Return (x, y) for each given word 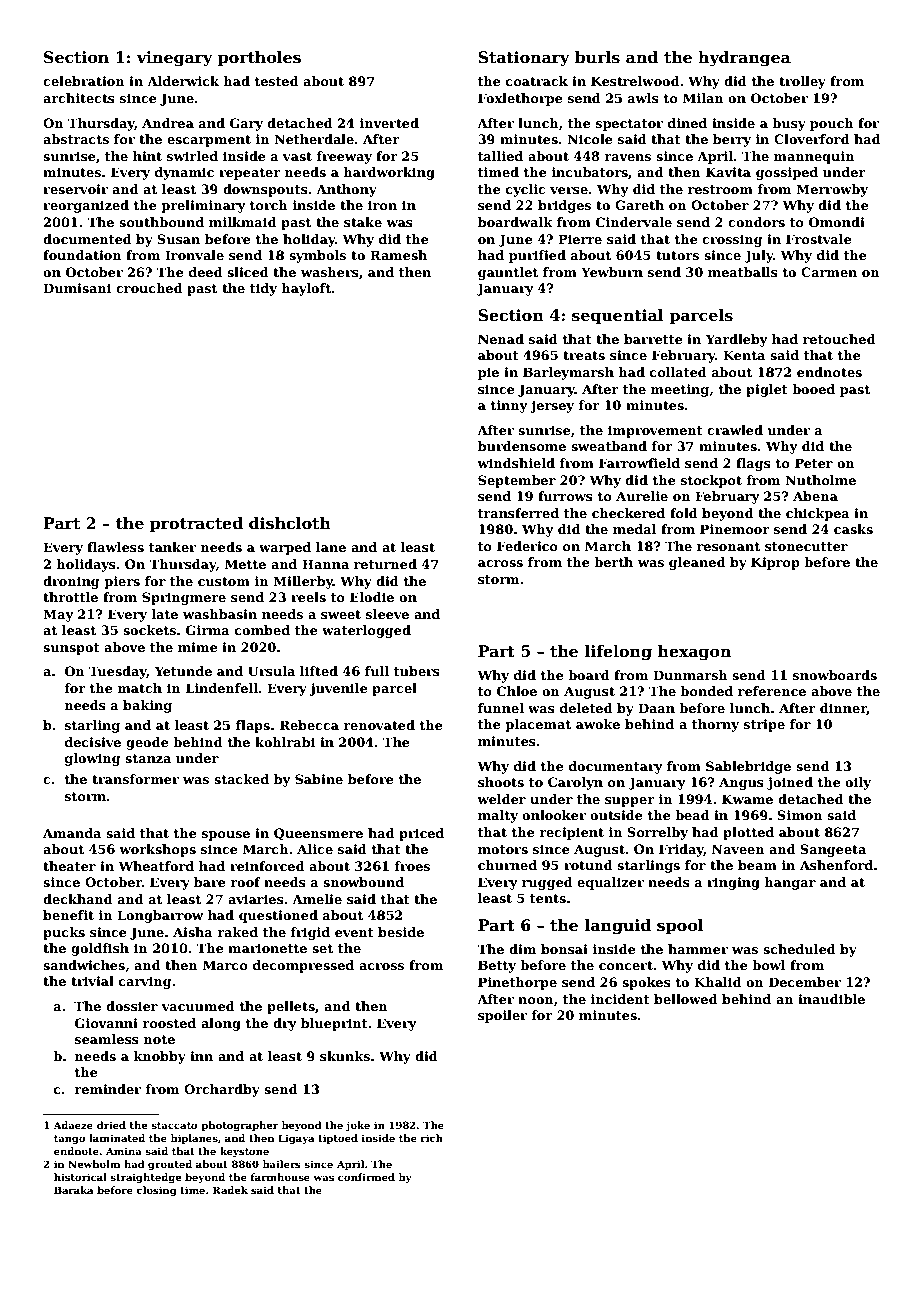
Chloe (517, 691)
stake (363, 222)
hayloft (306, 289)
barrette (653, 339)
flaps (253, 726)
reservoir (75, 189)
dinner (843, 709)
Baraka (73, 1190)
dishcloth (290, 523)
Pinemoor (735, 529)
